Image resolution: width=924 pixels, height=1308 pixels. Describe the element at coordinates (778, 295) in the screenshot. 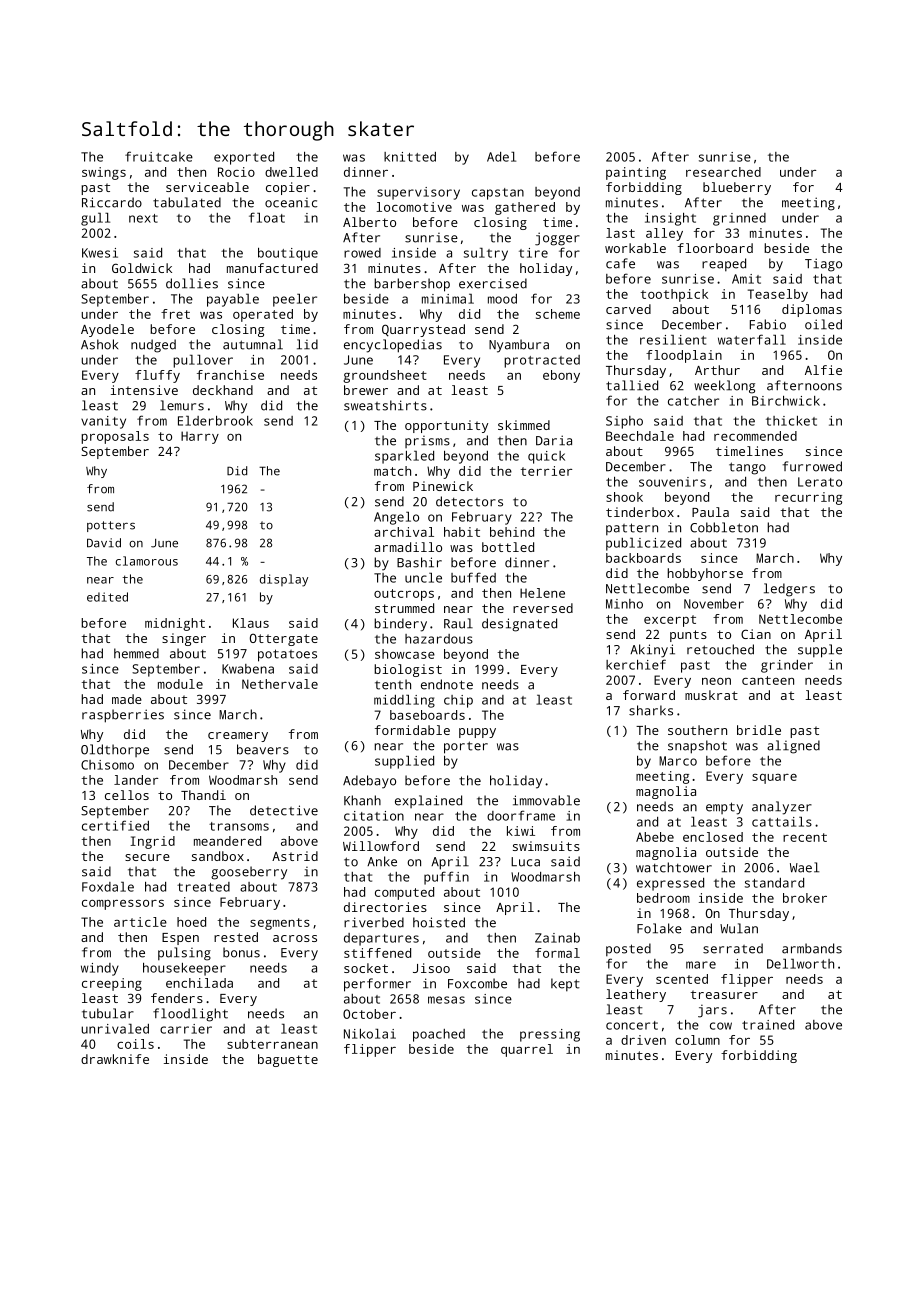

I see `Teaselby` at that location.
